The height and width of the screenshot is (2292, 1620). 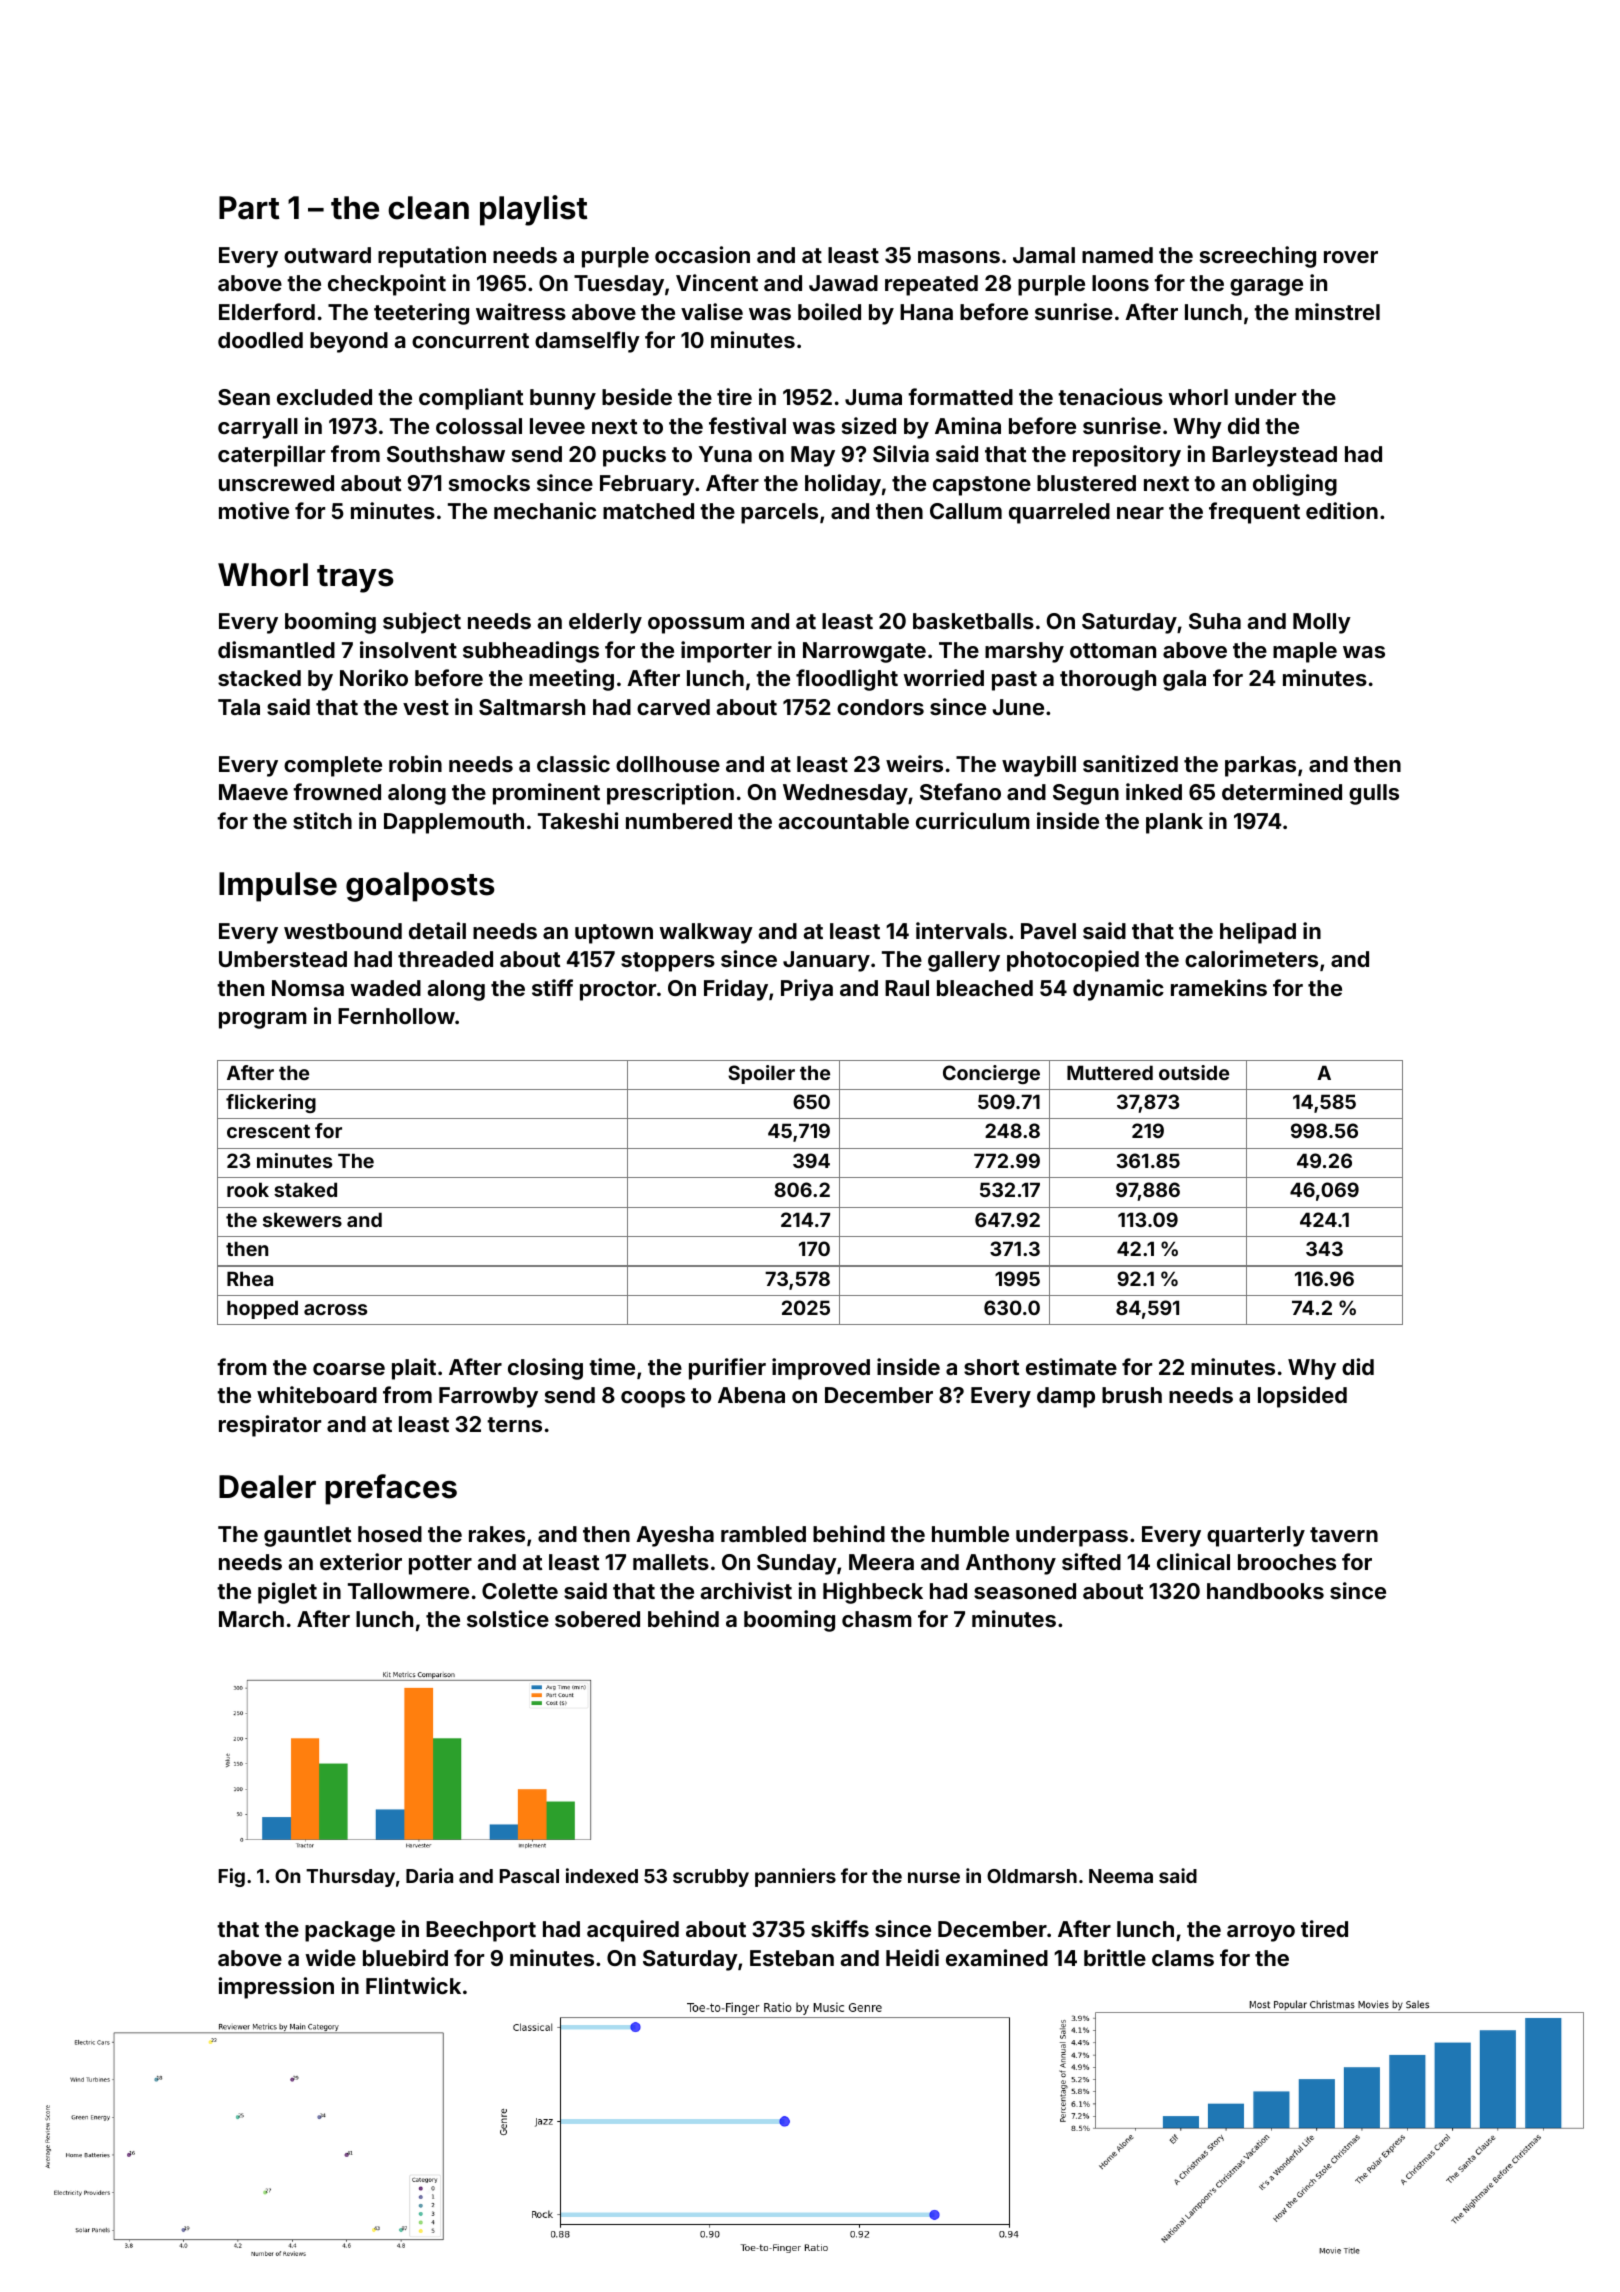 What do you see at coordinates (414, 1369) in the screenshot?
I see `plait` at bounding box center [414, 1369].
